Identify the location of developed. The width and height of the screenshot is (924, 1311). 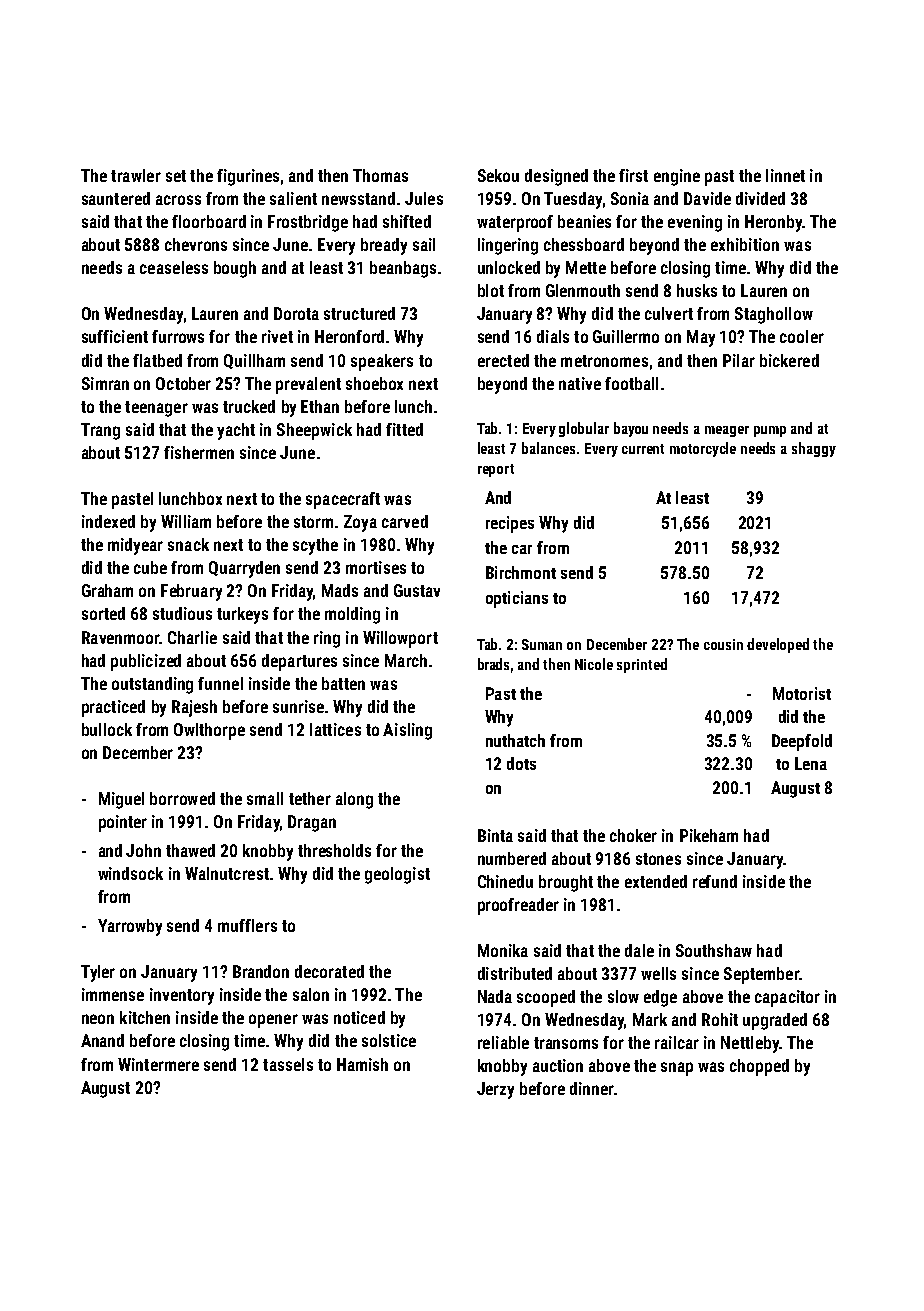
(778, 645).
